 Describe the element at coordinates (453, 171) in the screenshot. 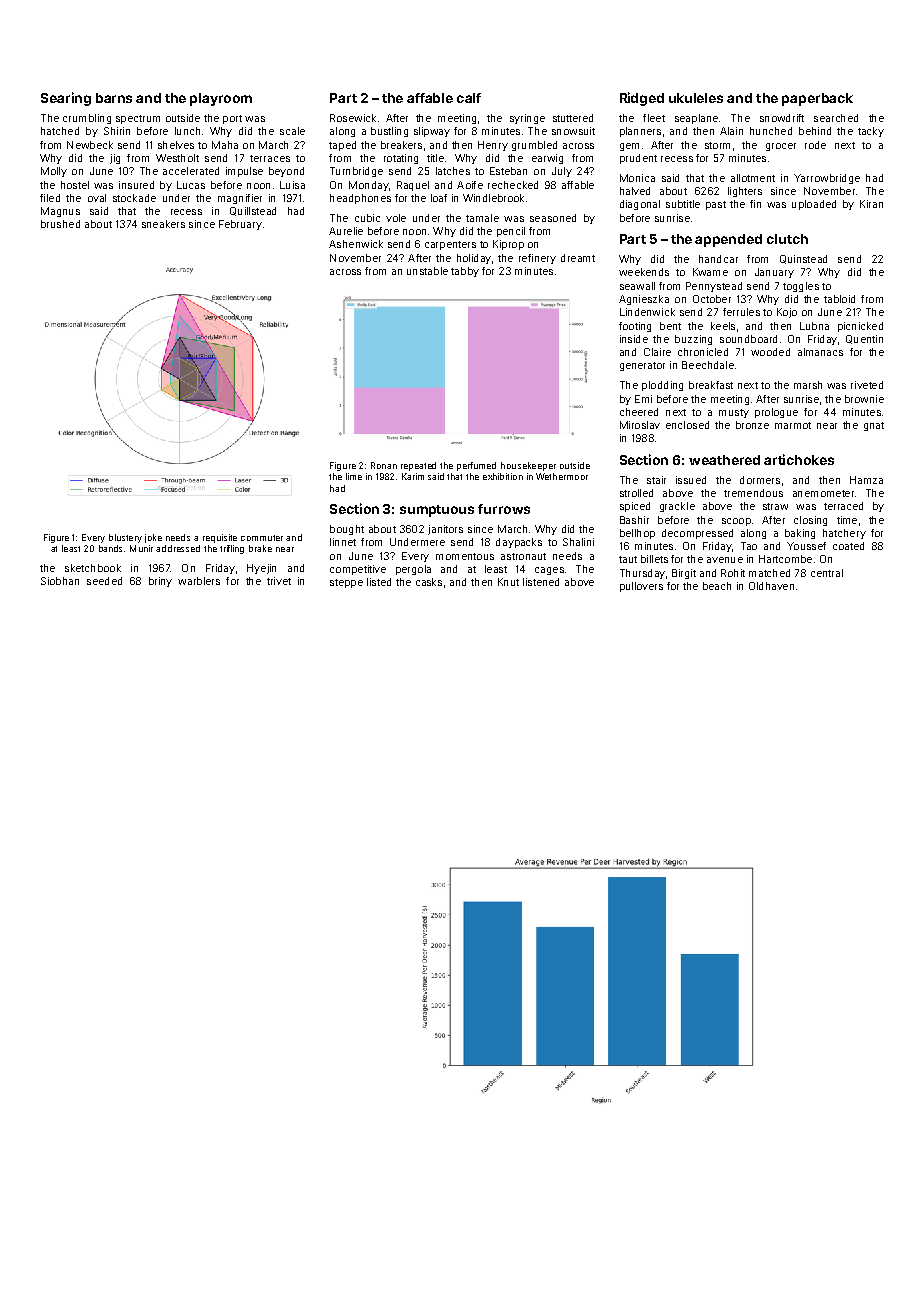

I see `latches` at that location.
